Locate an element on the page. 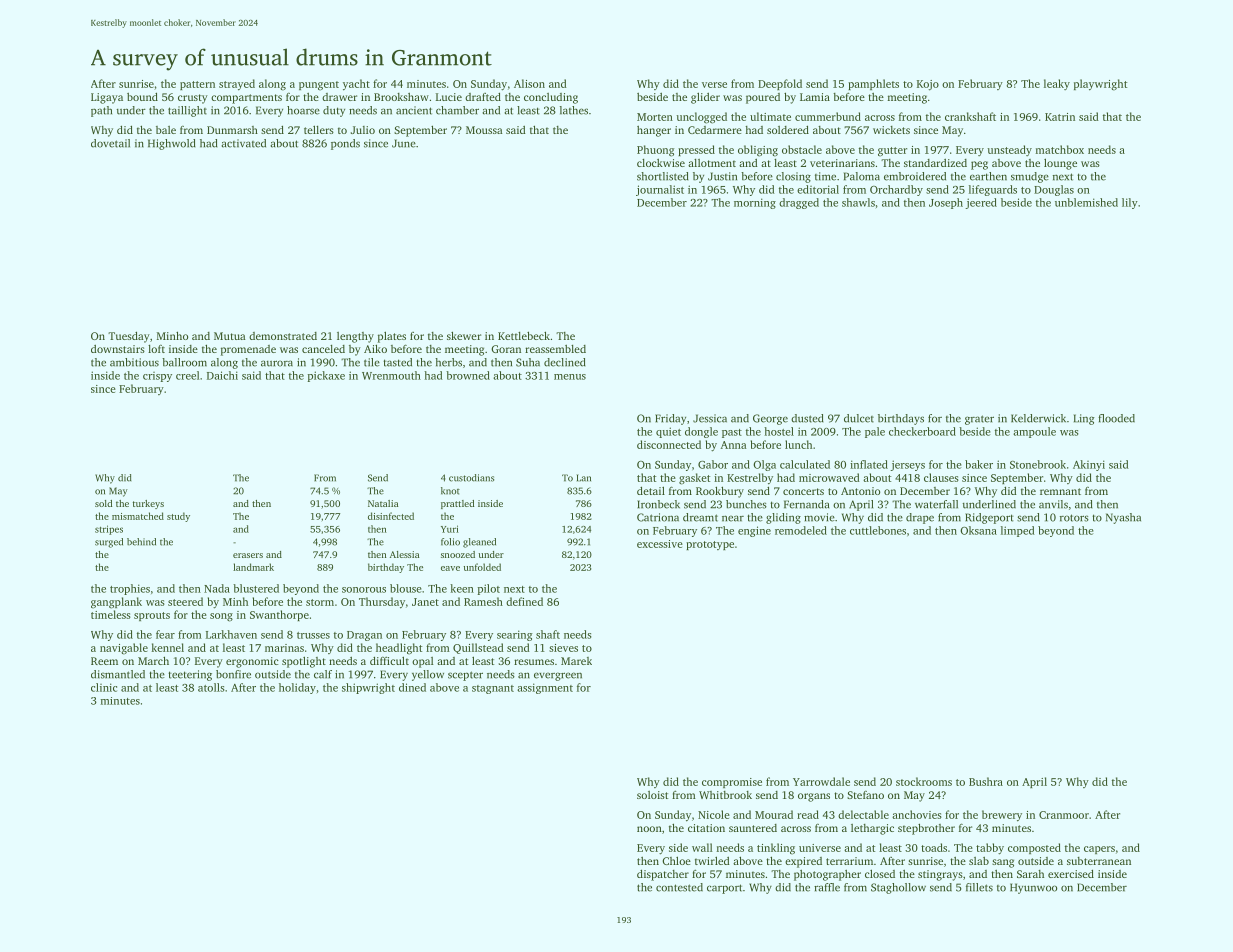 The width and height of the page is (1233, 952). compromise is located at coordinates (732, 783).
